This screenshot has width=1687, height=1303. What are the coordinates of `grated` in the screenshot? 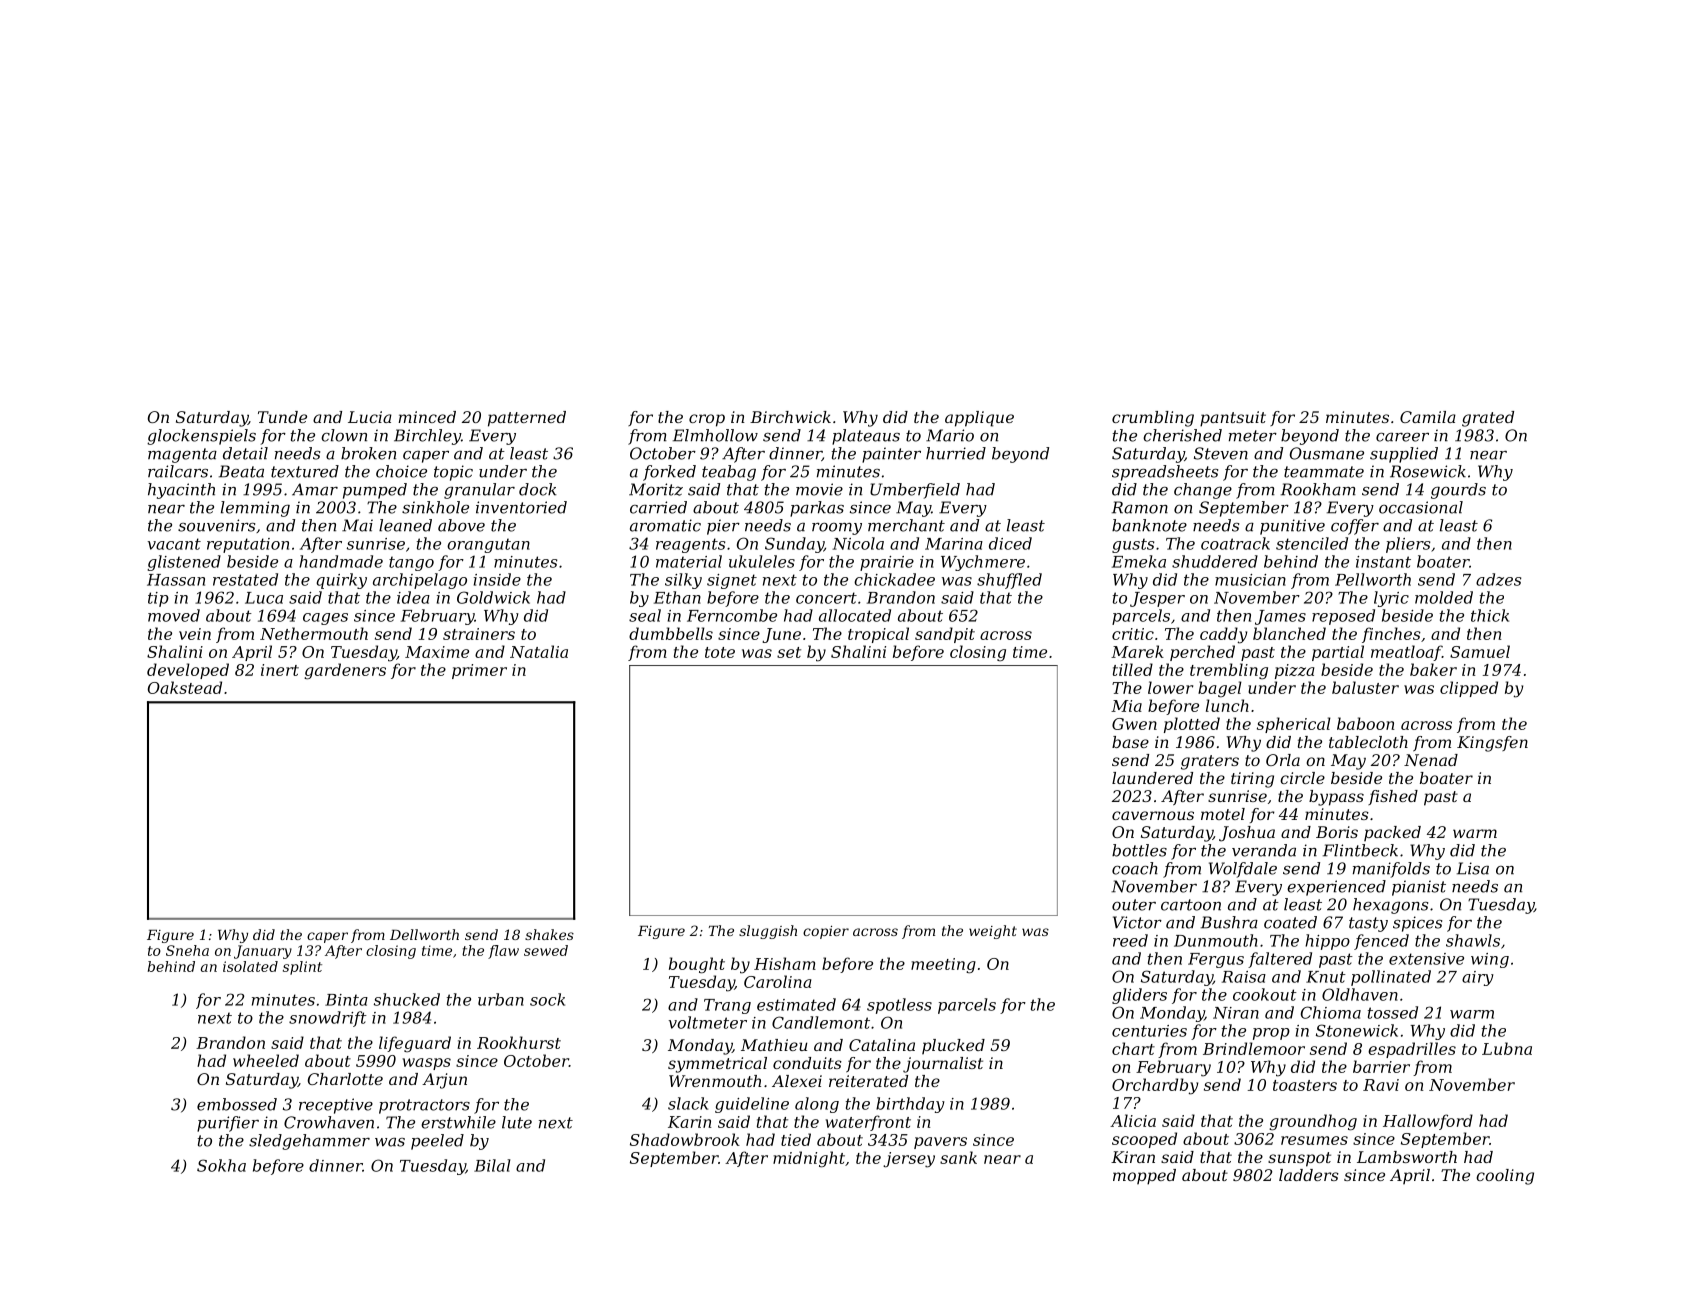 It's located at (1488, 419).
